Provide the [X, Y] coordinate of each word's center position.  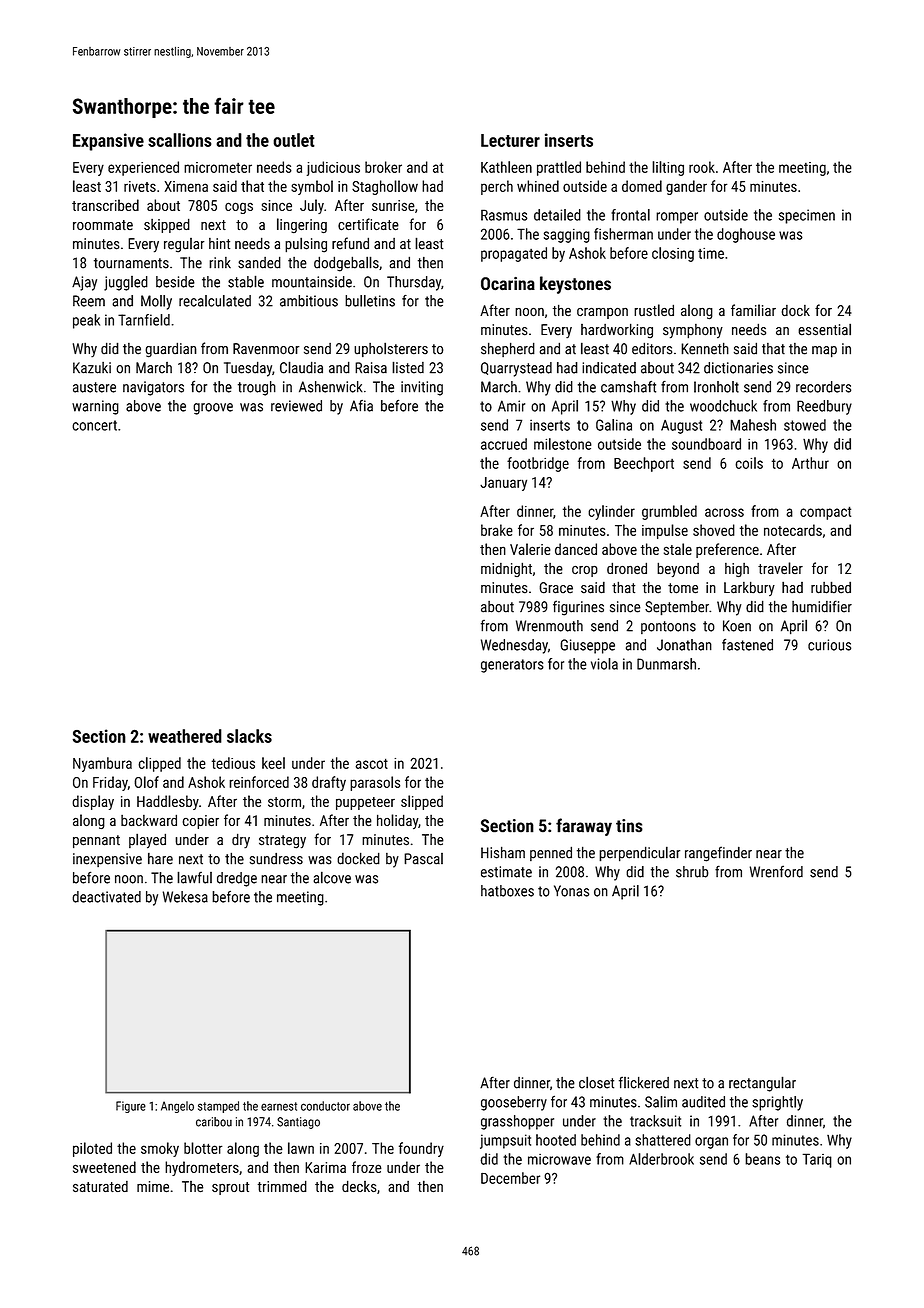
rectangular [762, 1084]
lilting [668, 168]
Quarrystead [516, 369]
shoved [714, 530]
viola [604, 664]
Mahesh [753, 425]
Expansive [108, 142]
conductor [325, 1106]
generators [512, 666]
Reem [89, 301]
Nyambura [102, 764]
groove [213, 409]
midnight [506, 569]
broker [383, 167]
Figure [131, 1107]
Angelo [177, 1107]
